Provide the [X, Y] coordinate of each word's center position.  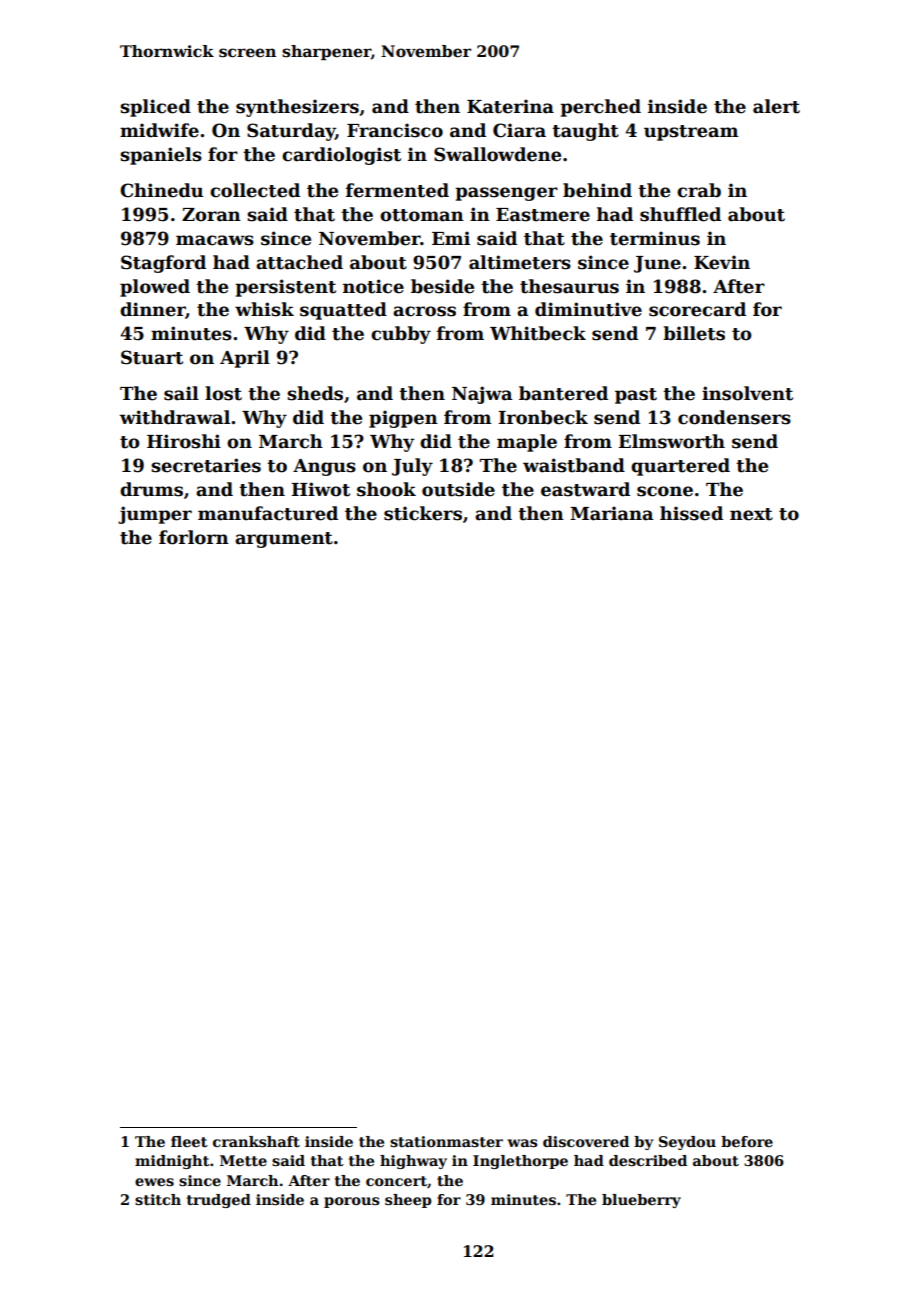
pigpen [403, 419]
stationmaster [446, 1141]
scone [665, 491]
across [424, 311]
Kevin [722, 262]
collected [255, 190]
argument [284, 540]
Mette [243, 1160]
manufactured [268, 513]
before [747, 1141]
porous [352, 1202]
